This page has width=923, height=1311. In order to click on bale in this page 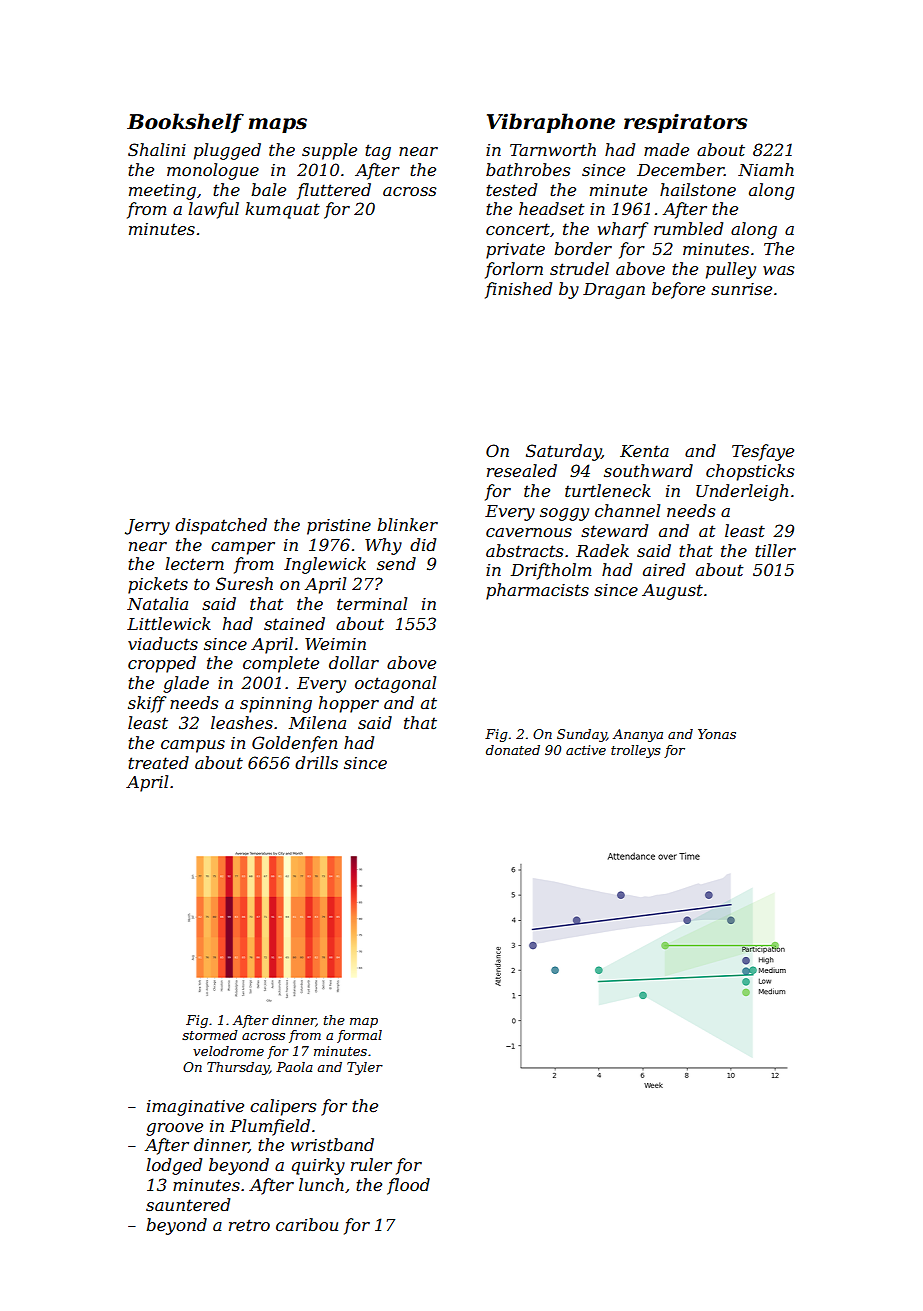, I will do `click(268, 189)`.
